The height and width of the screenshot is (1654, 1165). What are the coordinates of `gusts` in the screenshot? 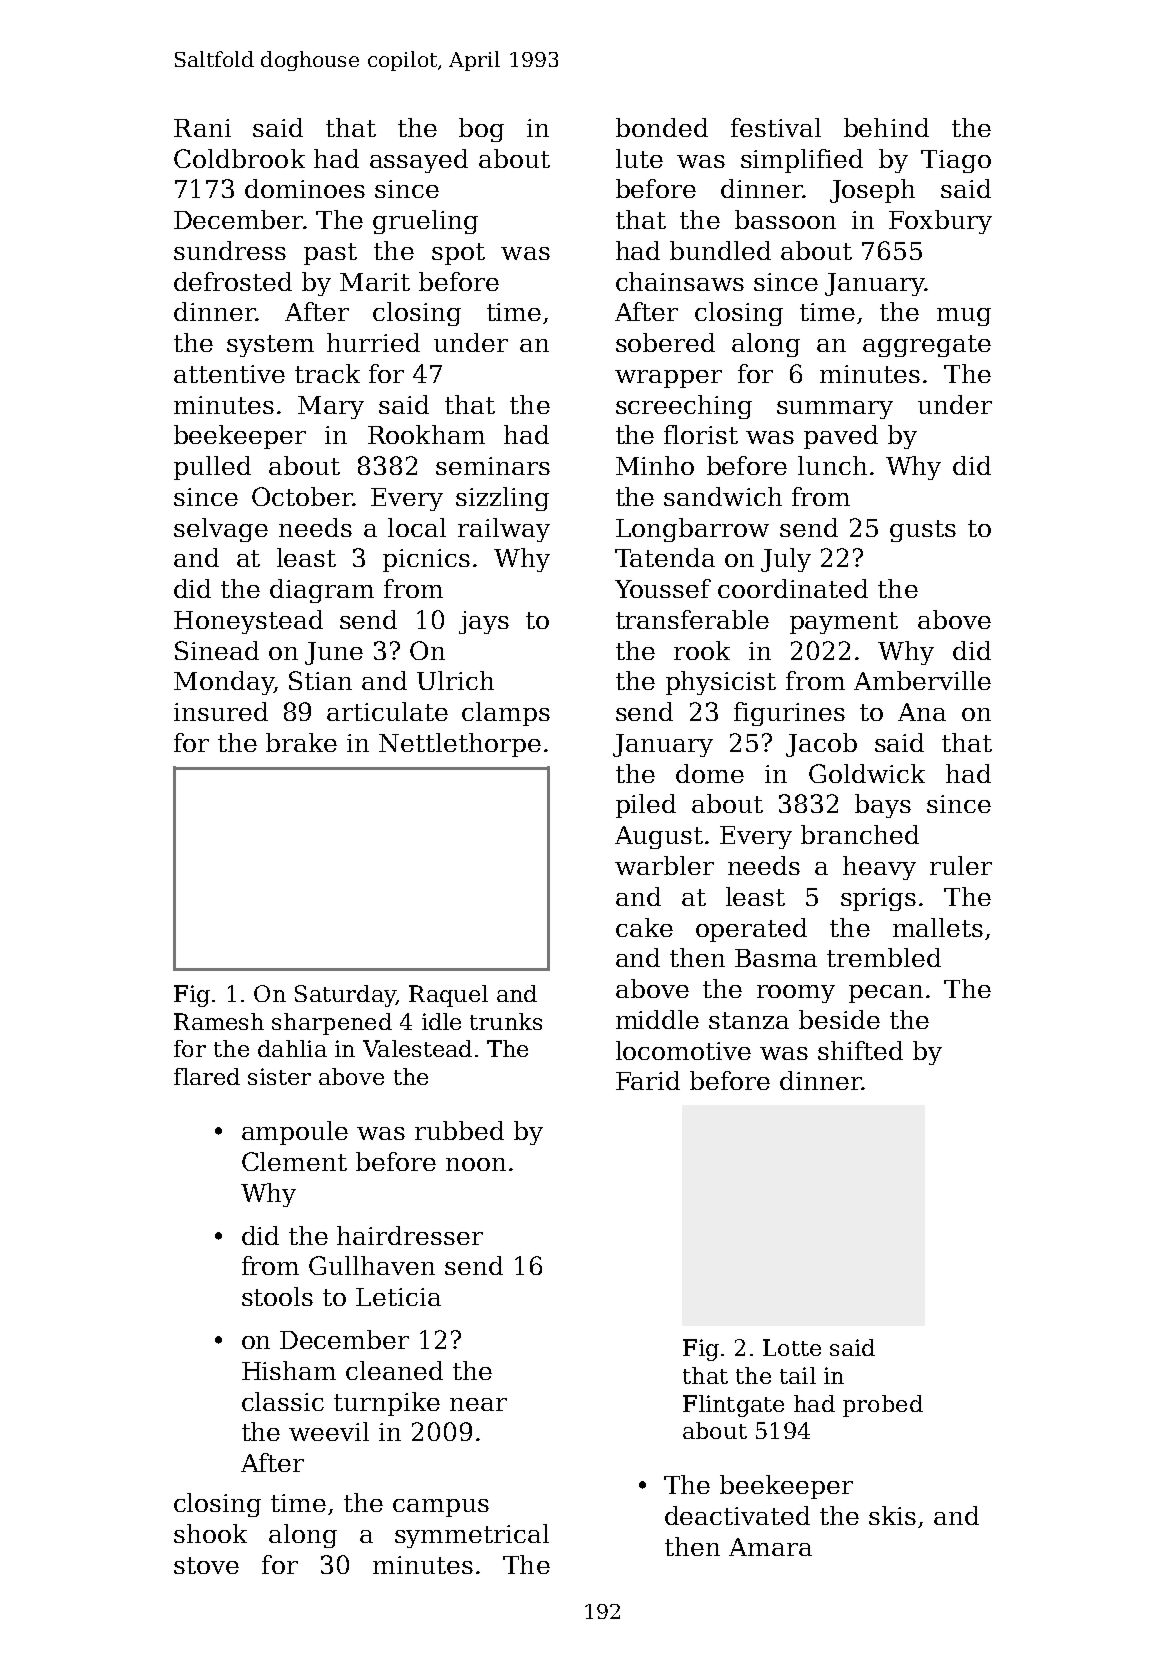 It's located at (923, 531).
